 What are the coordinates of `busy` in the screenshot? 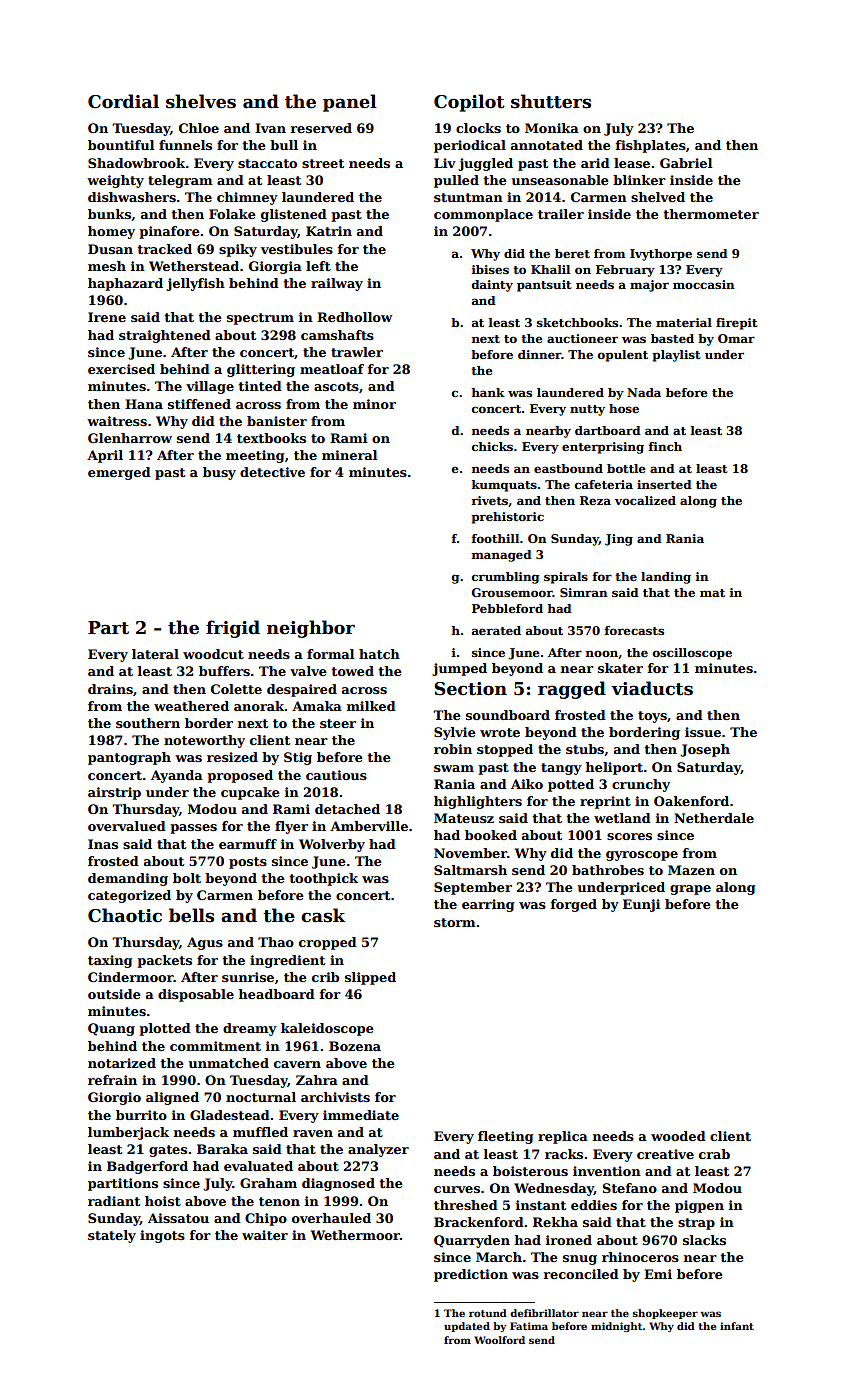 It's located at (219, 473).
